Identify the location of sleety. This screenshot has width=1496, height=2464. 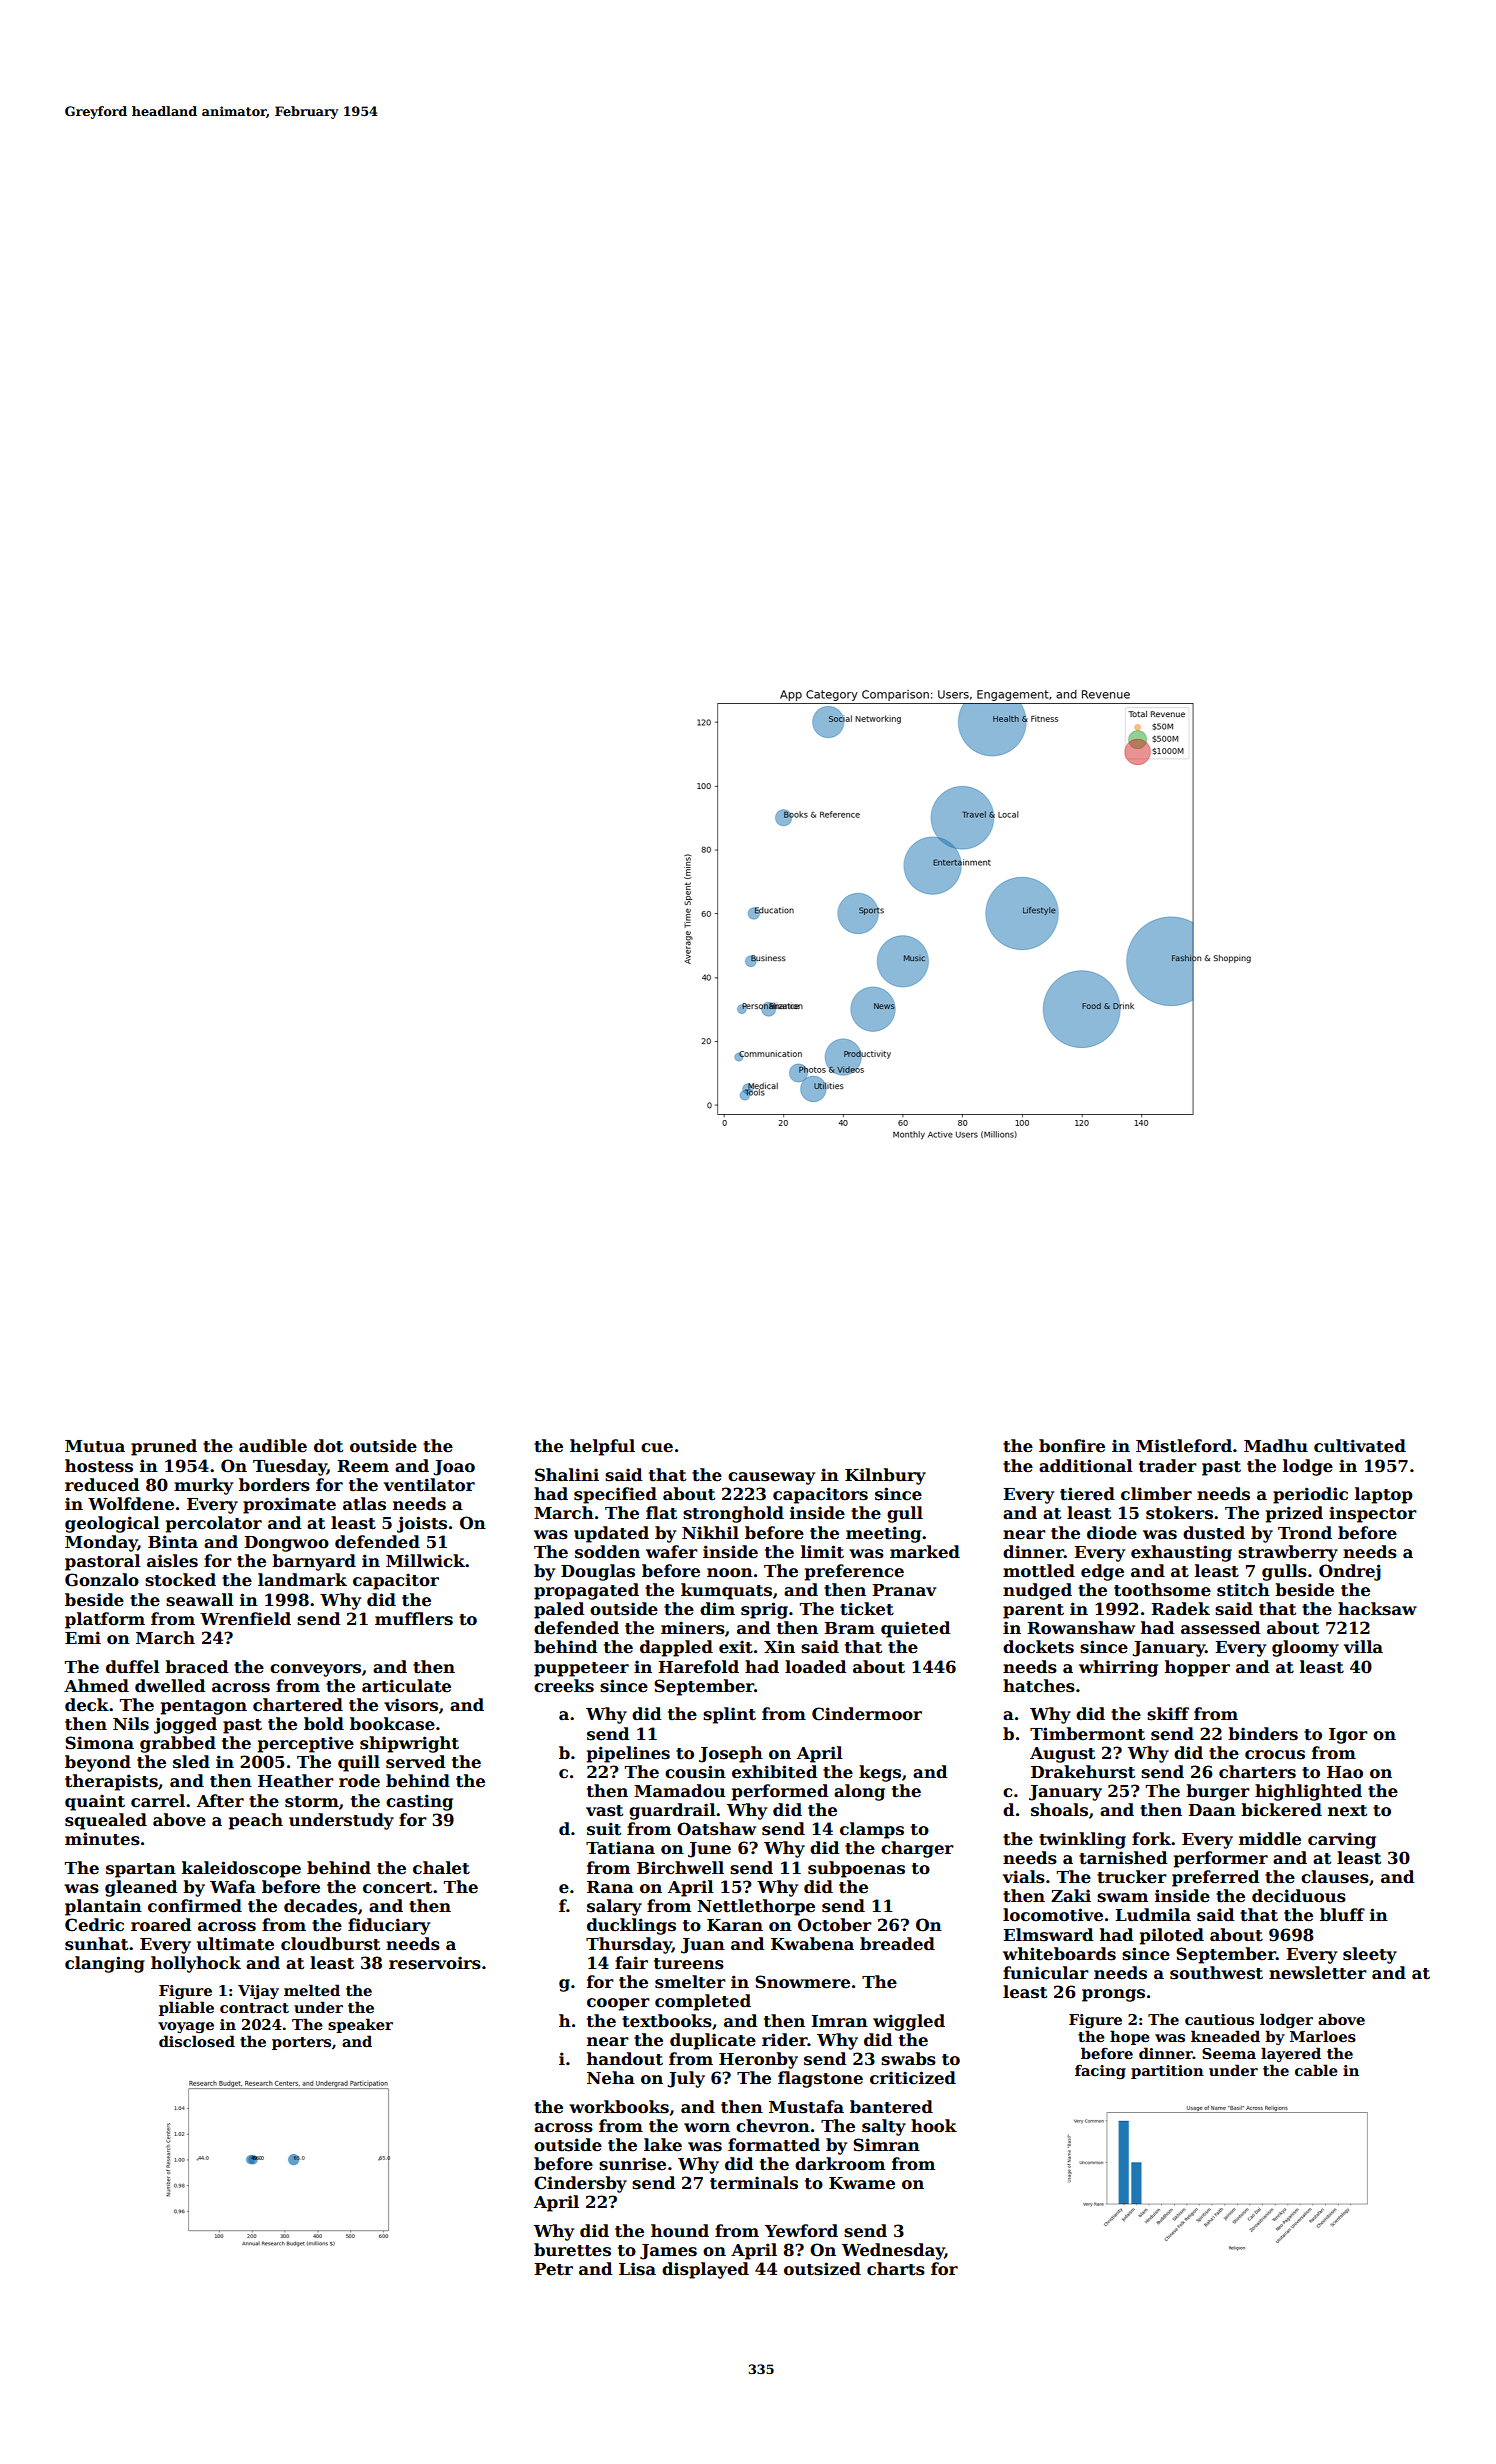
(1370, 1955).
